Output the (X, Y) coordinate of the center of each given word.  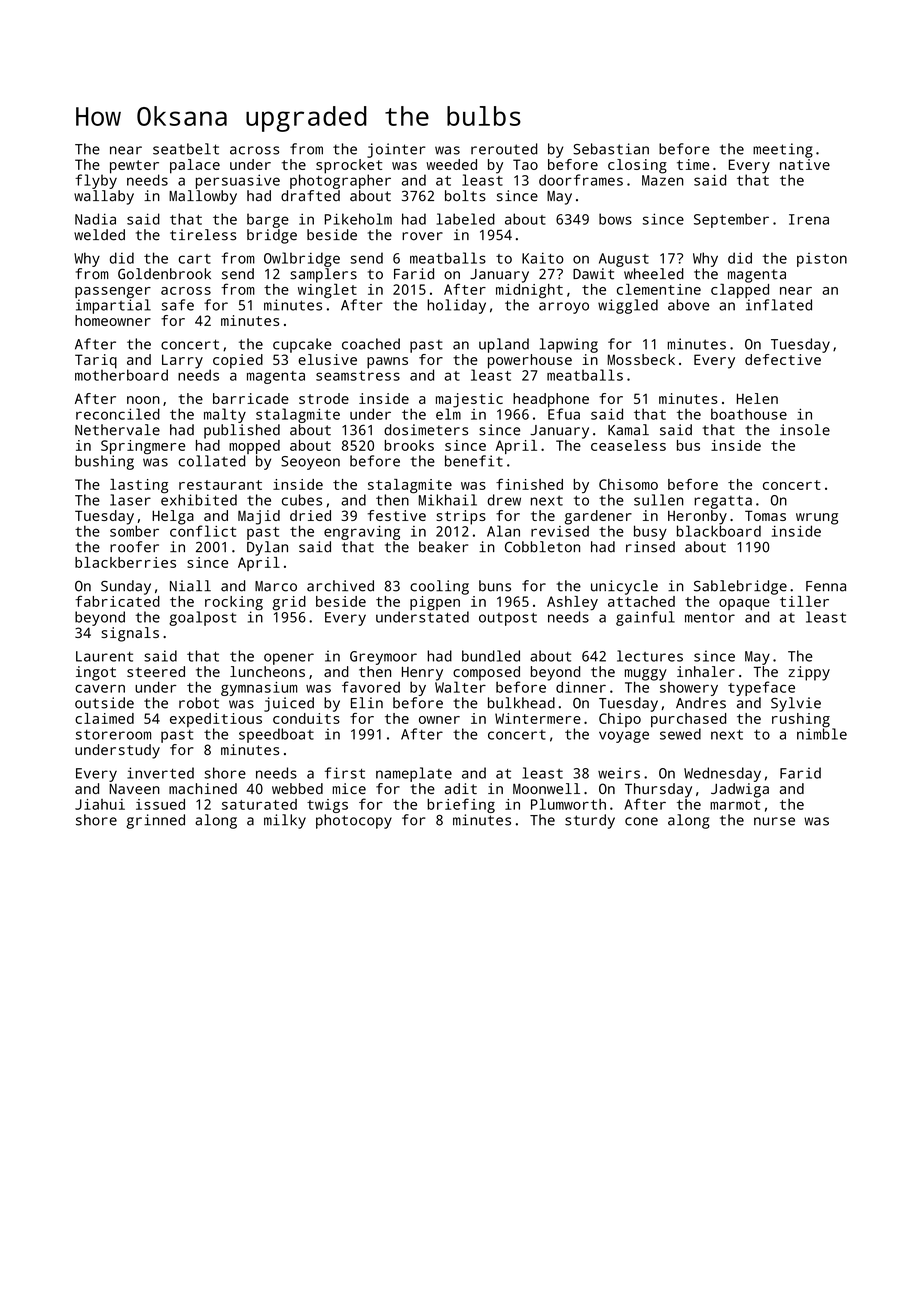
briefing (461, 805)
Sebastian (611, 149)
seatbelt (186, 149)
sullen (659, 500)
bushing (104, 462)
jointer (396, 150)
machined (203, 788)
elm (448, 414)
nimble (822, 734)
